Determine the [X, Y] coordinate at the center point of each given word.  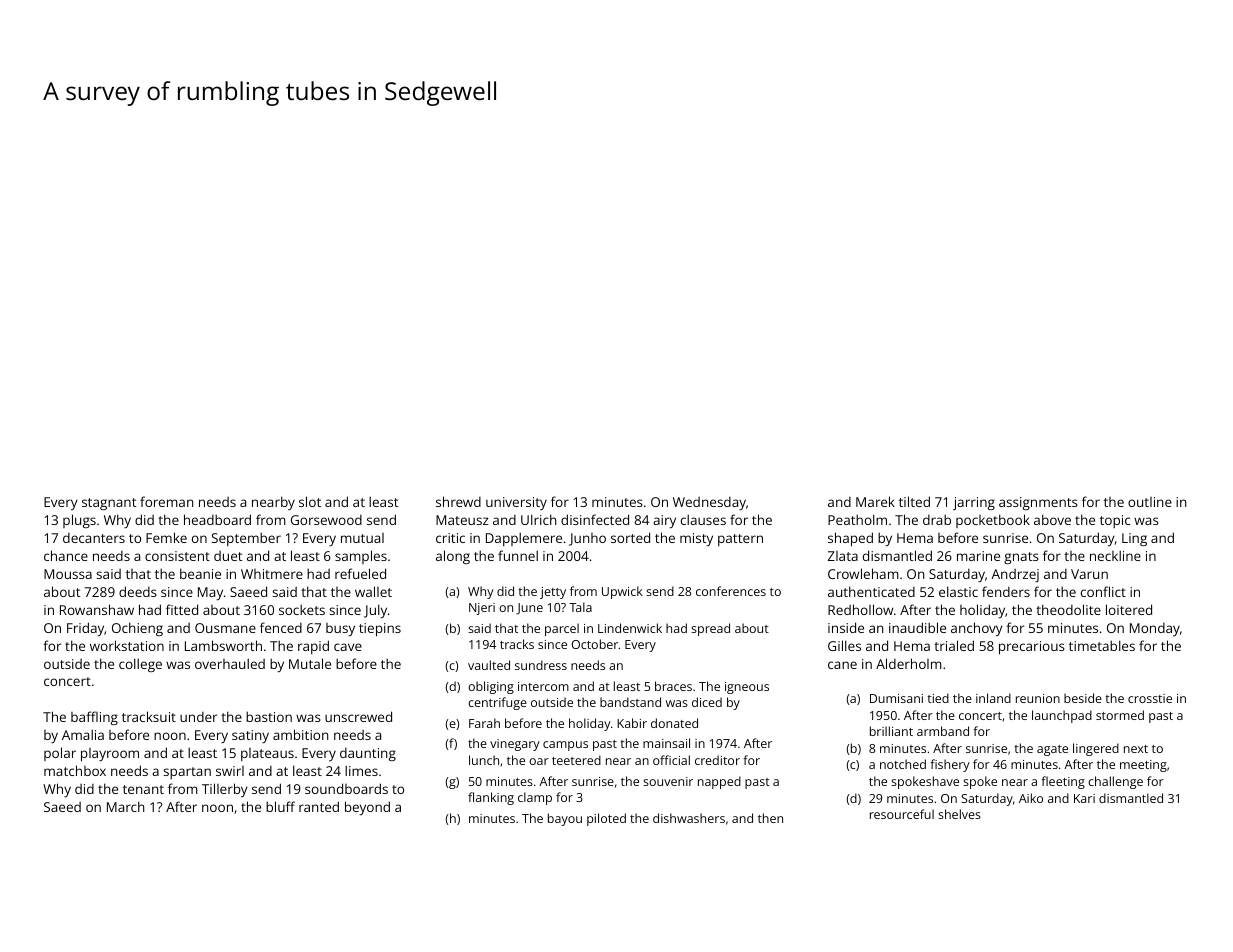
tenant [143, 789]
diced [707, 702]
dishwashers [689, 818]
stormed [1120, 715]
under [198, 717]
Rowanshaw [97, 609]
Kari [1084, 798]
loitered [1129, 609]
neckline [1115, 555]
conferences [731, 591]
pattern [740, 540]
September [246, 539]
